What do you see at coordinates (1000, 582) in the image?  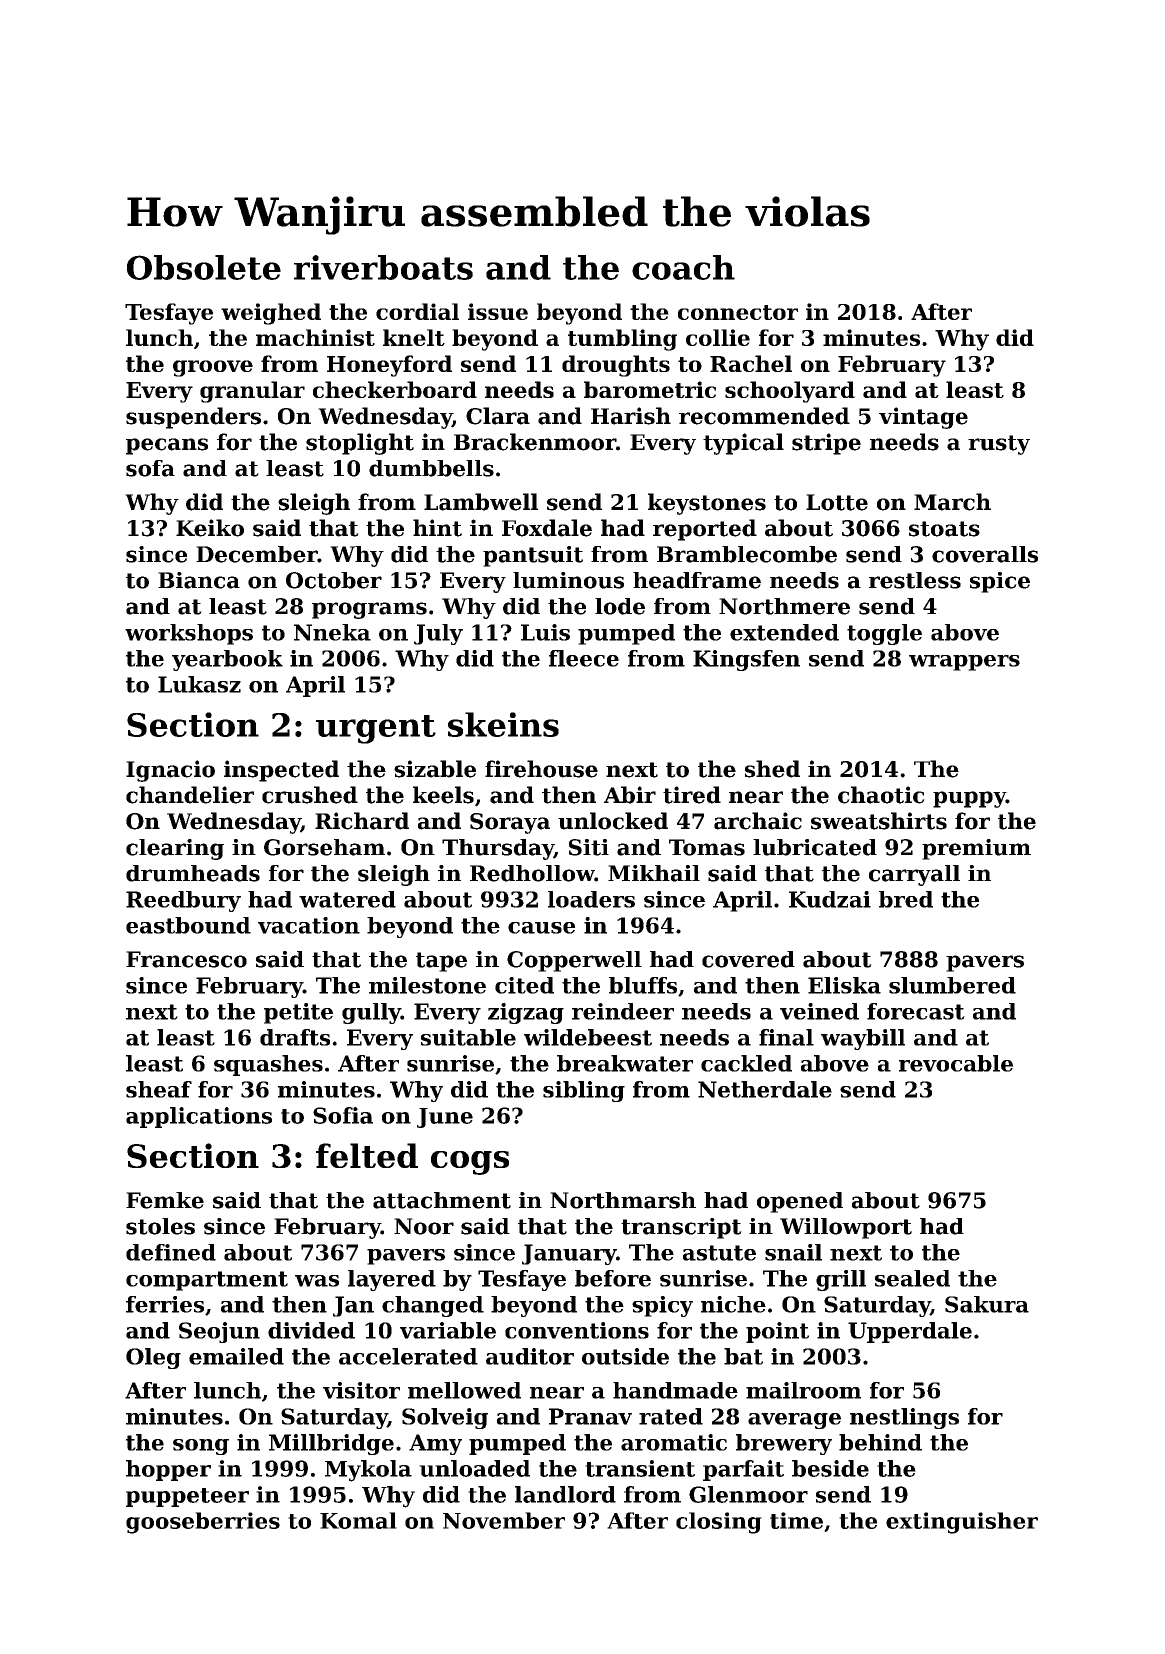 I see `spice` at bounding box center [1000, 582].
